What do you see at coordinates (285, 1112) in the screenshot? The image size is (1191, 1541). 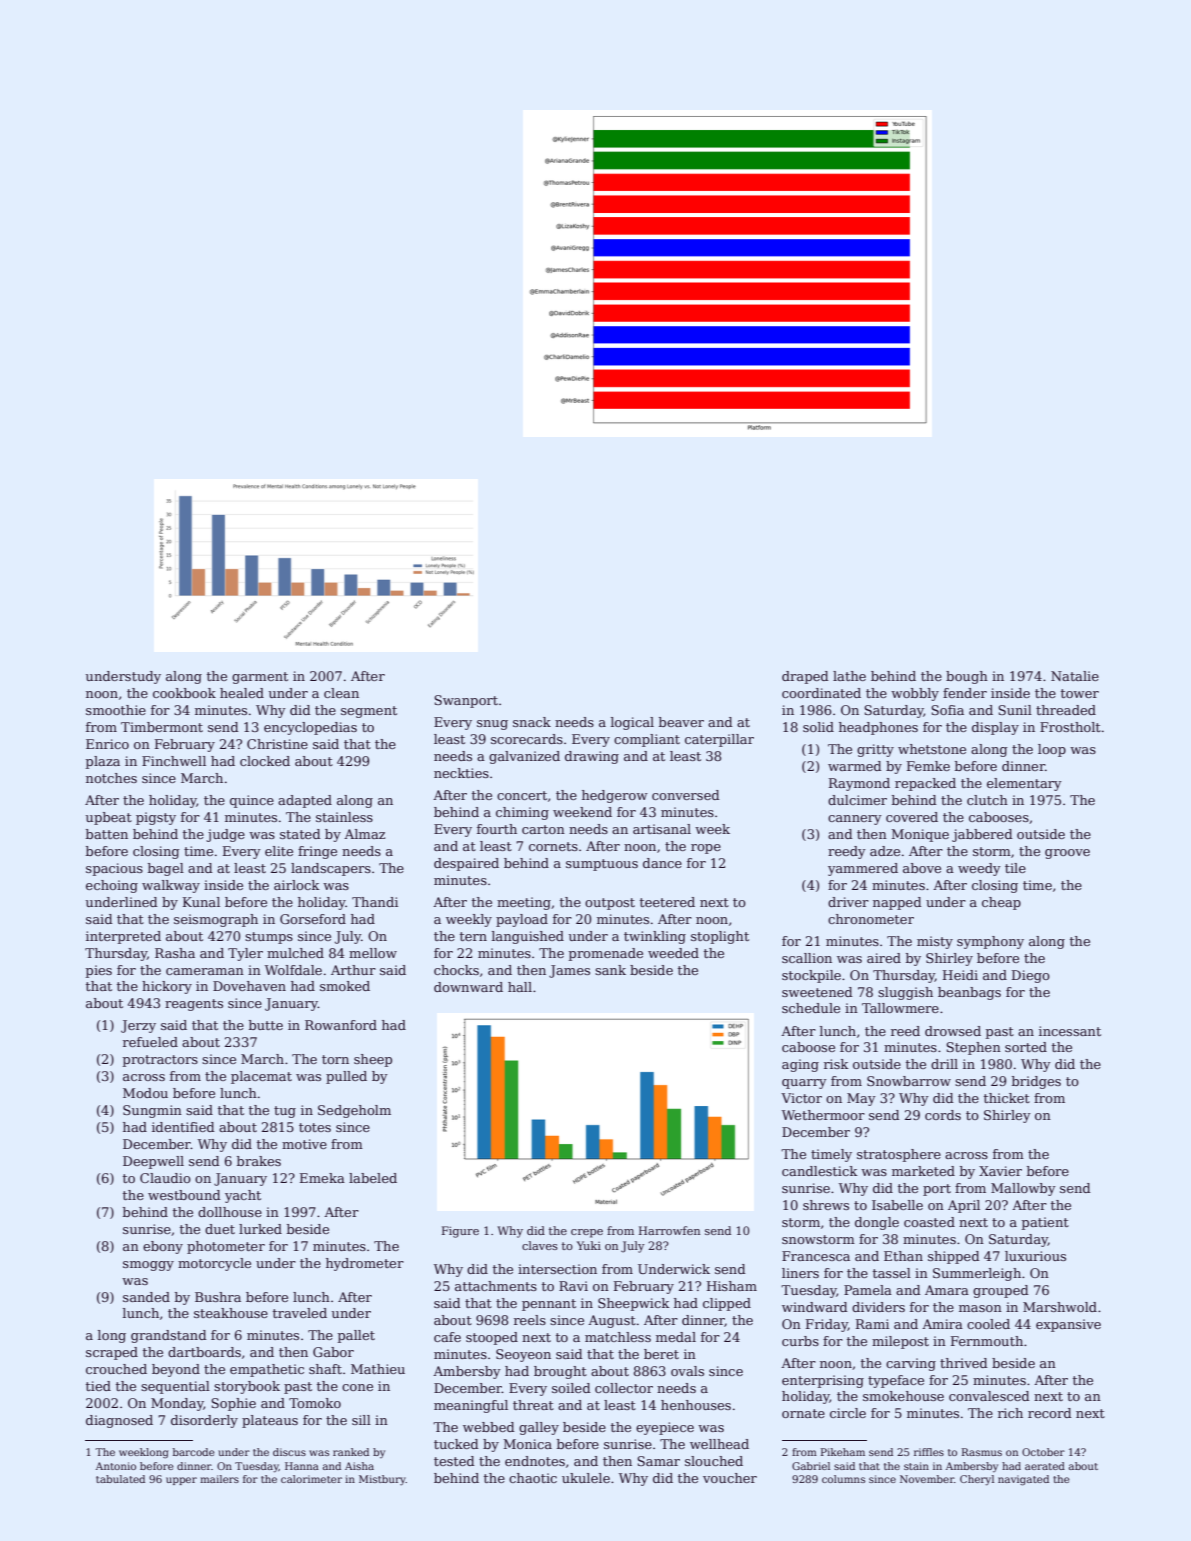 I see `tug` at bounding box center [285, 1112].
